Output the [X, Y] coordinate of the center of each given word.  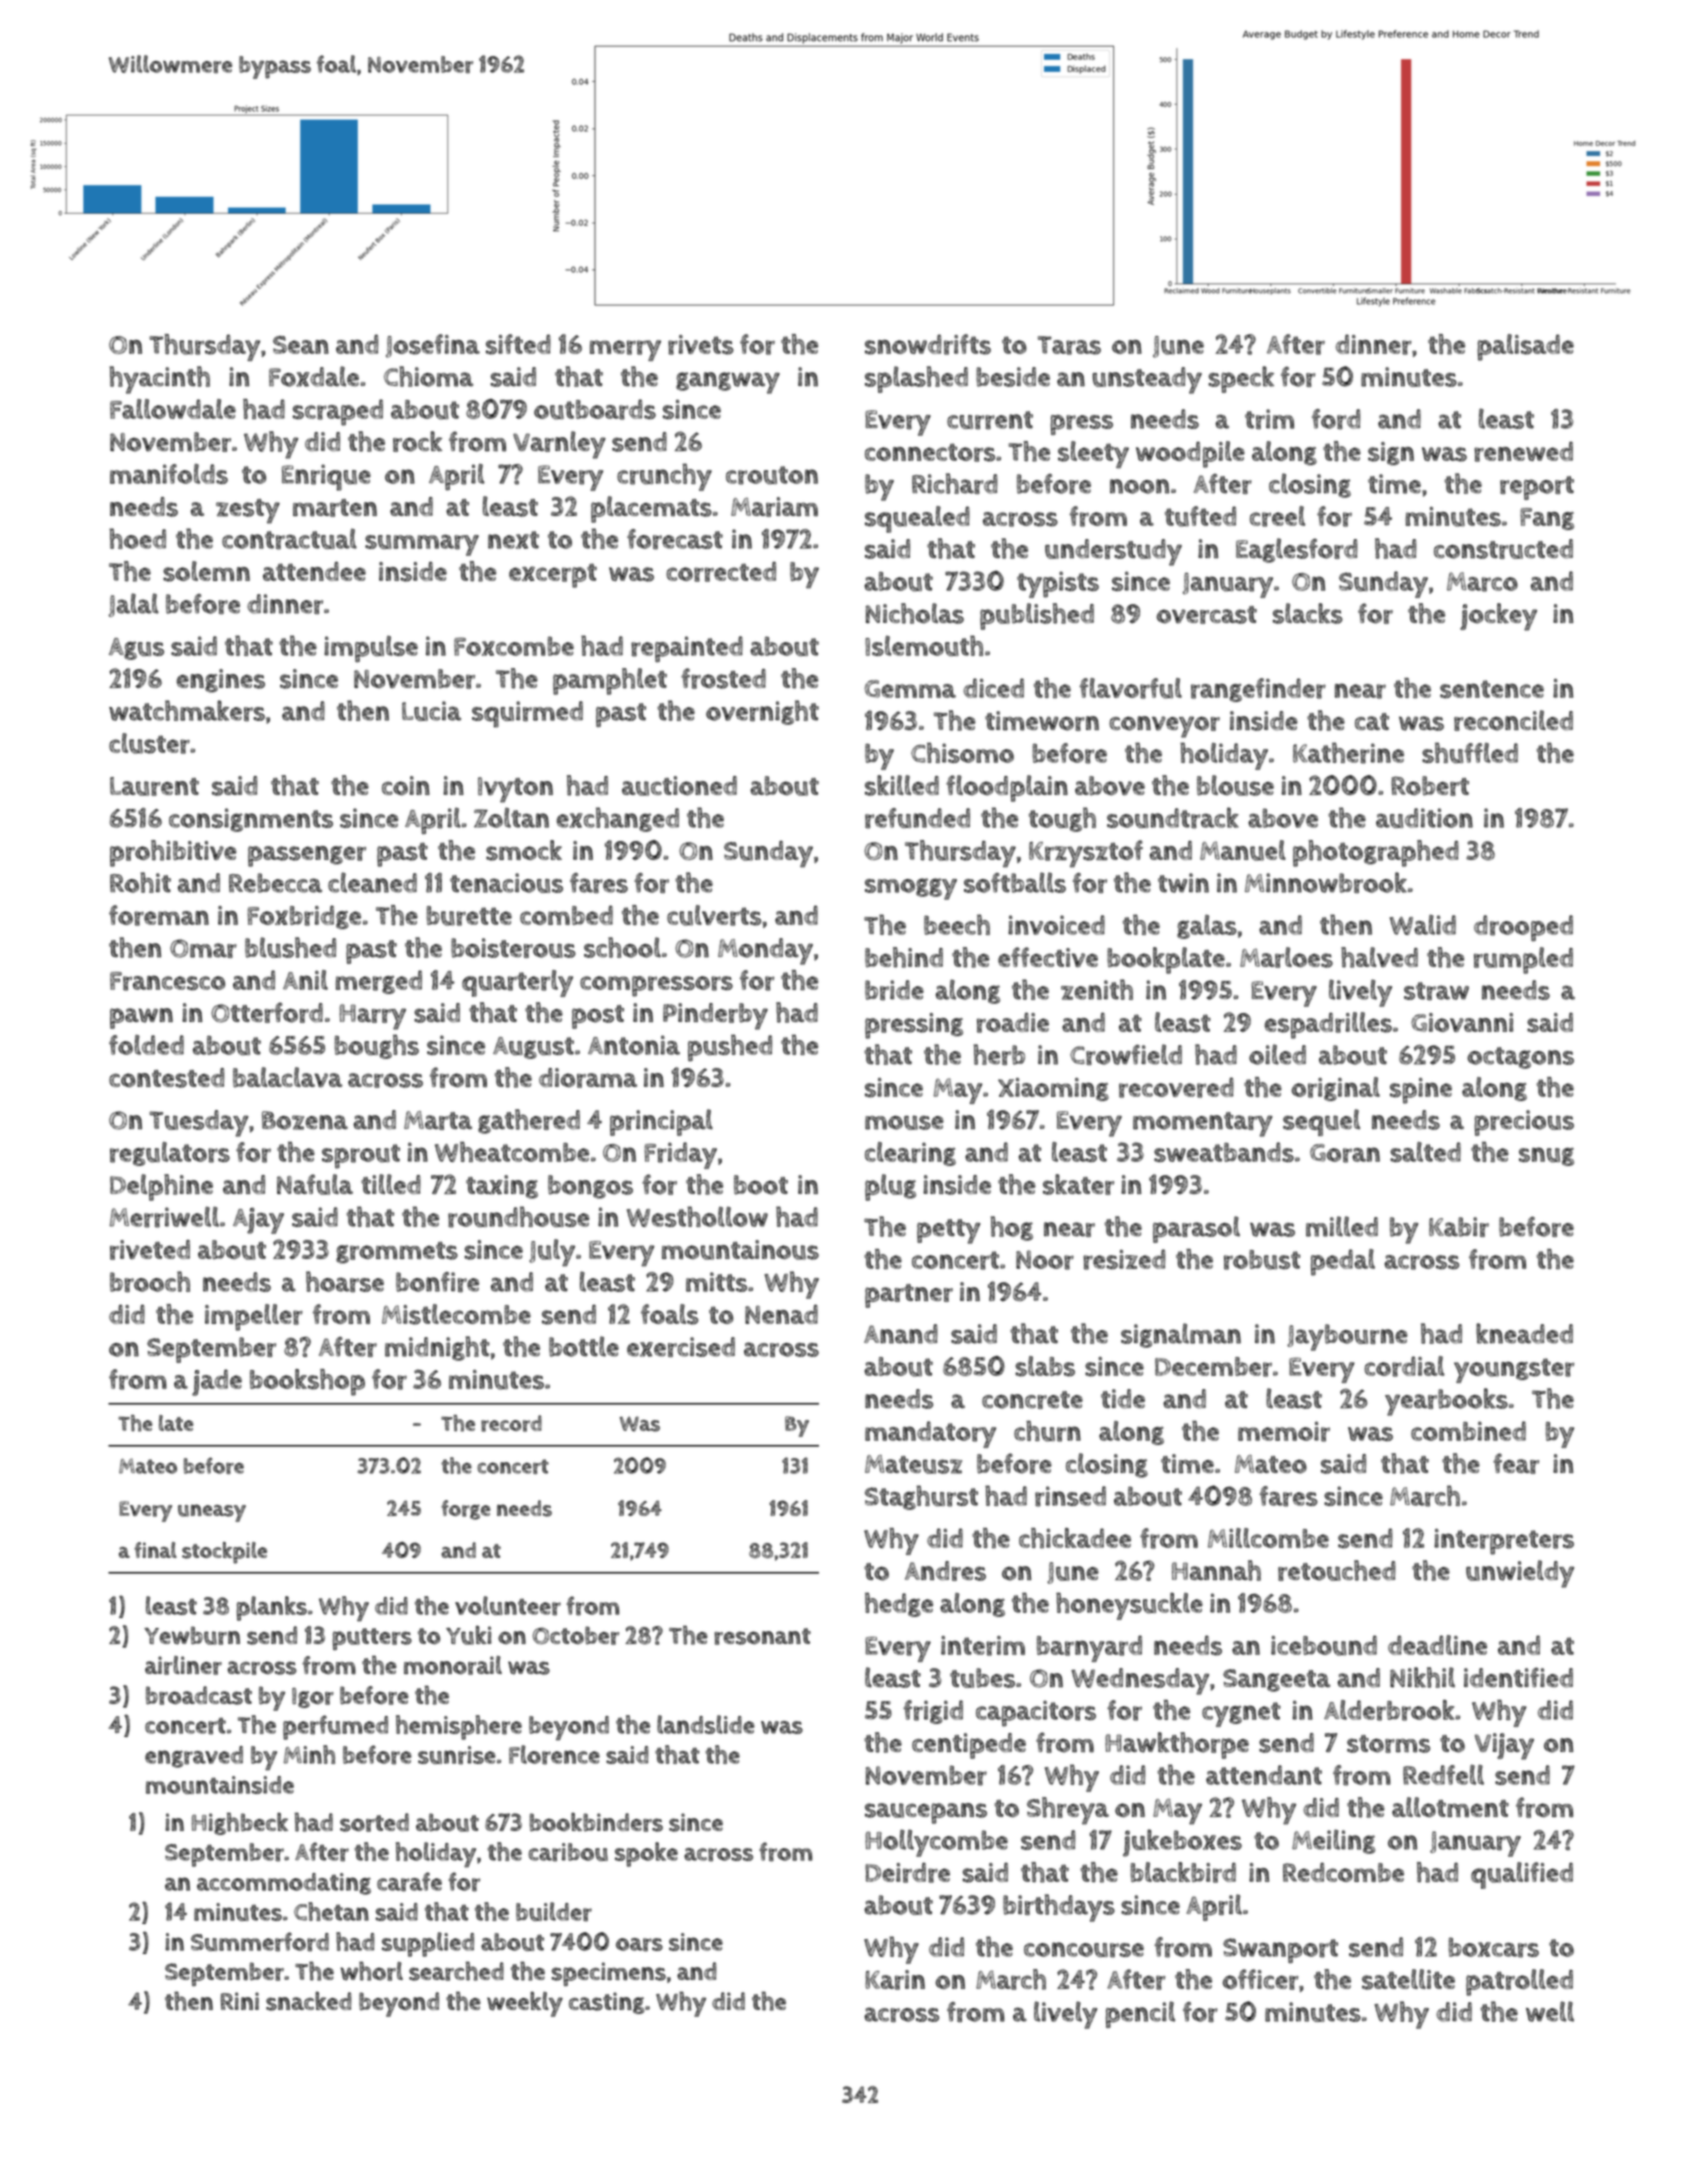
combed [566, 915]
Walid [1423, 924]
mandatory [930, 1434]
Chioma [428, 376]
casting [607, 2003]
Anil [305, 980]
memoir [1284, 1431]
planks [272, 1608]
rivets [701, 345]
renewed [1523, 452]
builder [554, 1912]
